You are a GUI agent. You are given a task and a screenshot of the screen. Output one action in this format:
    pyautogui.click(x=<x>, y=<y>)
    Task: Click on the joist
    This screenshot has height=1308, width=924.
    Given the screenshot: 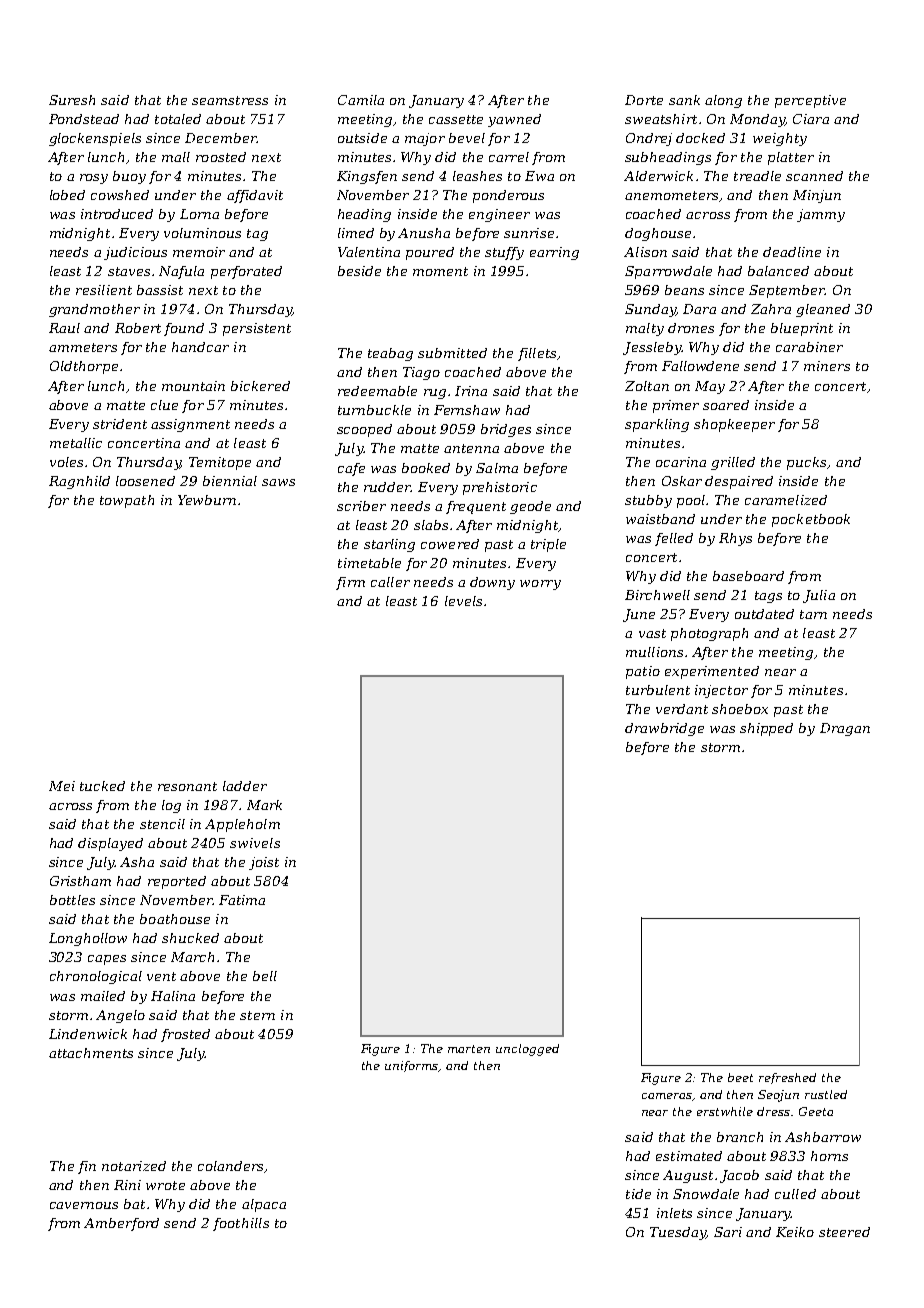 What is the action you would take?
    pyautogui.click(x=264, y=863)
